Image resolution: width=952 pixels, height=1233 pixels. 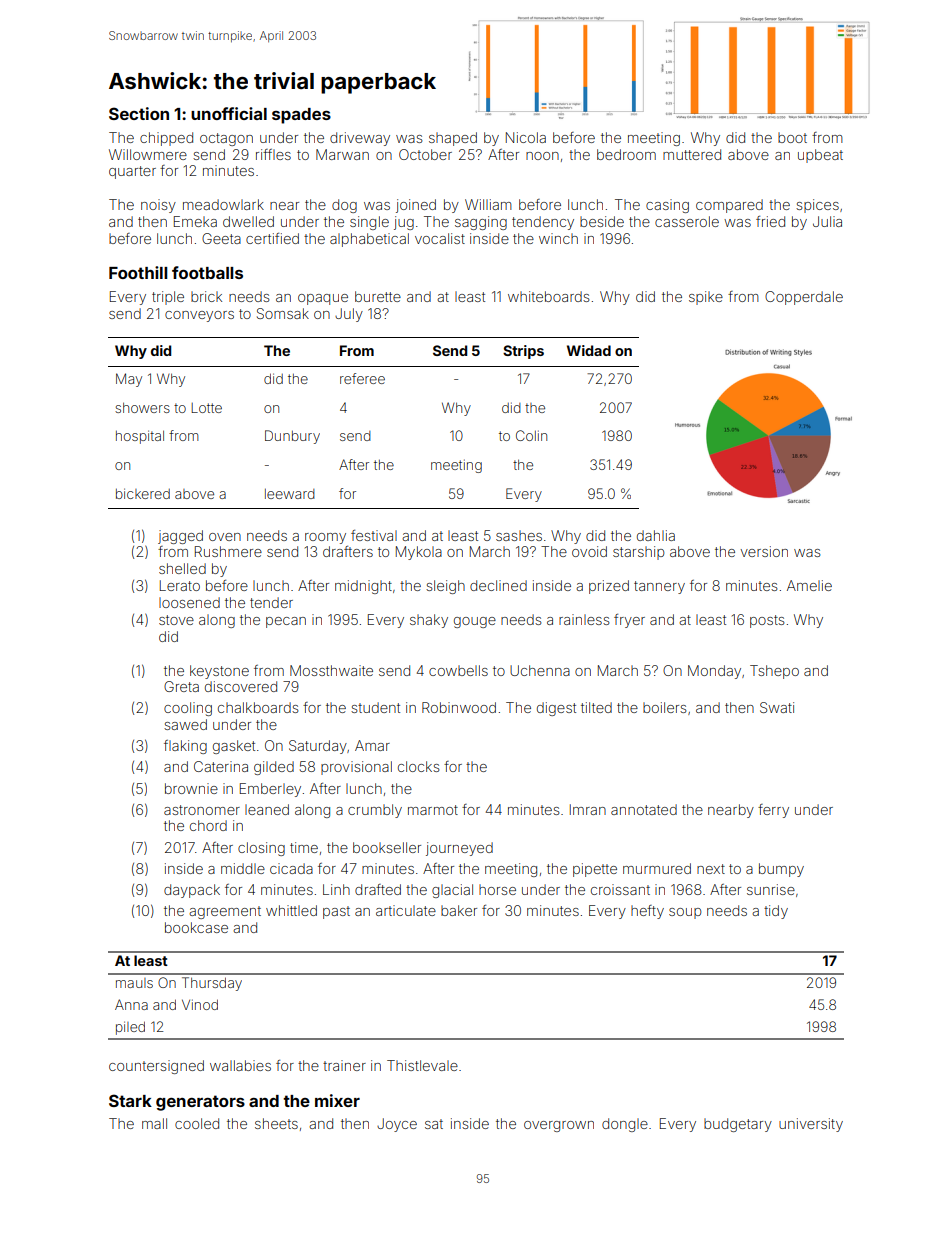 I want to click on clocks, so click(x=419, y=766).
